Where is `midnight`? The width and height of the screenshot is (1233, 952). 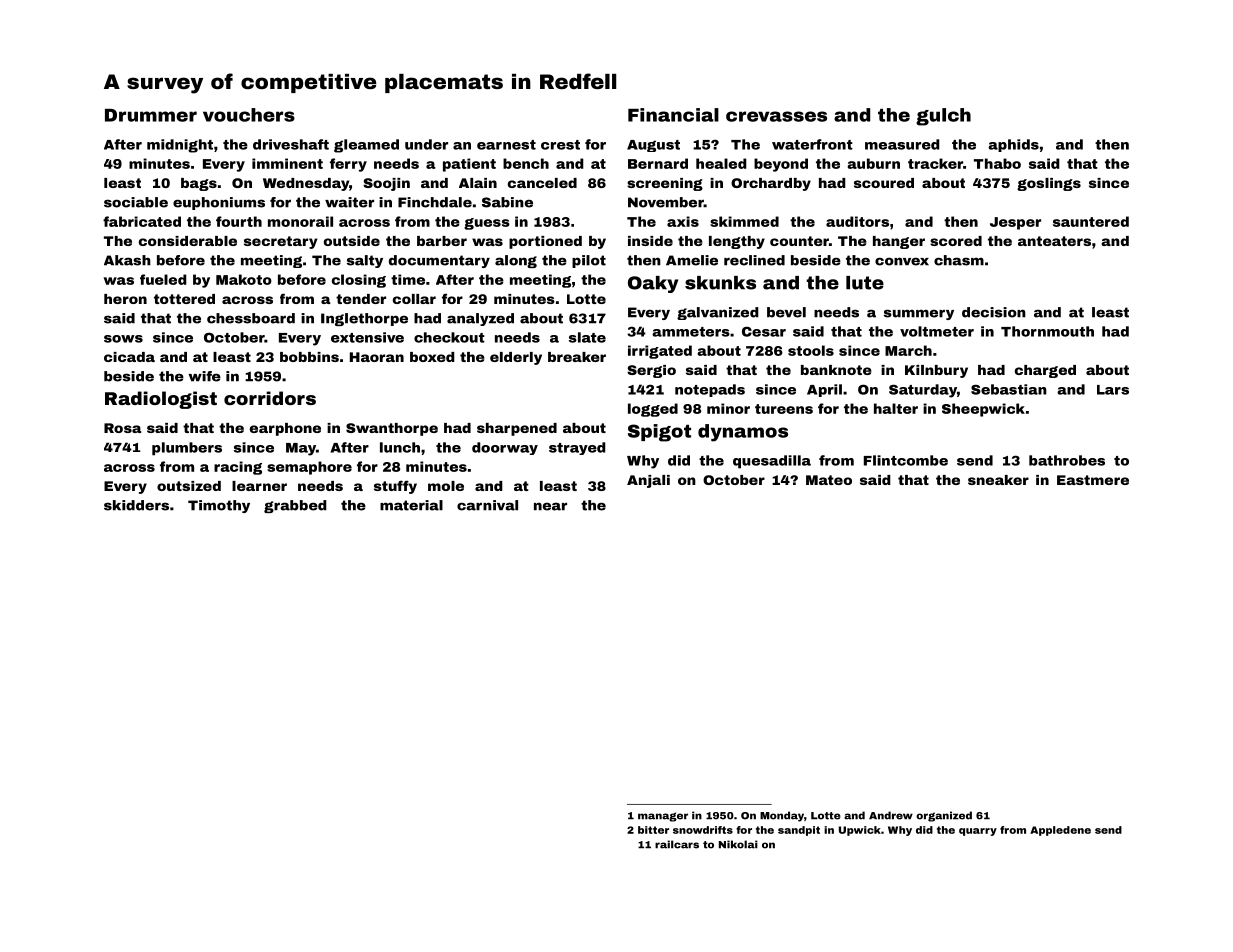
midnight is located at coordinates (180, 146).
